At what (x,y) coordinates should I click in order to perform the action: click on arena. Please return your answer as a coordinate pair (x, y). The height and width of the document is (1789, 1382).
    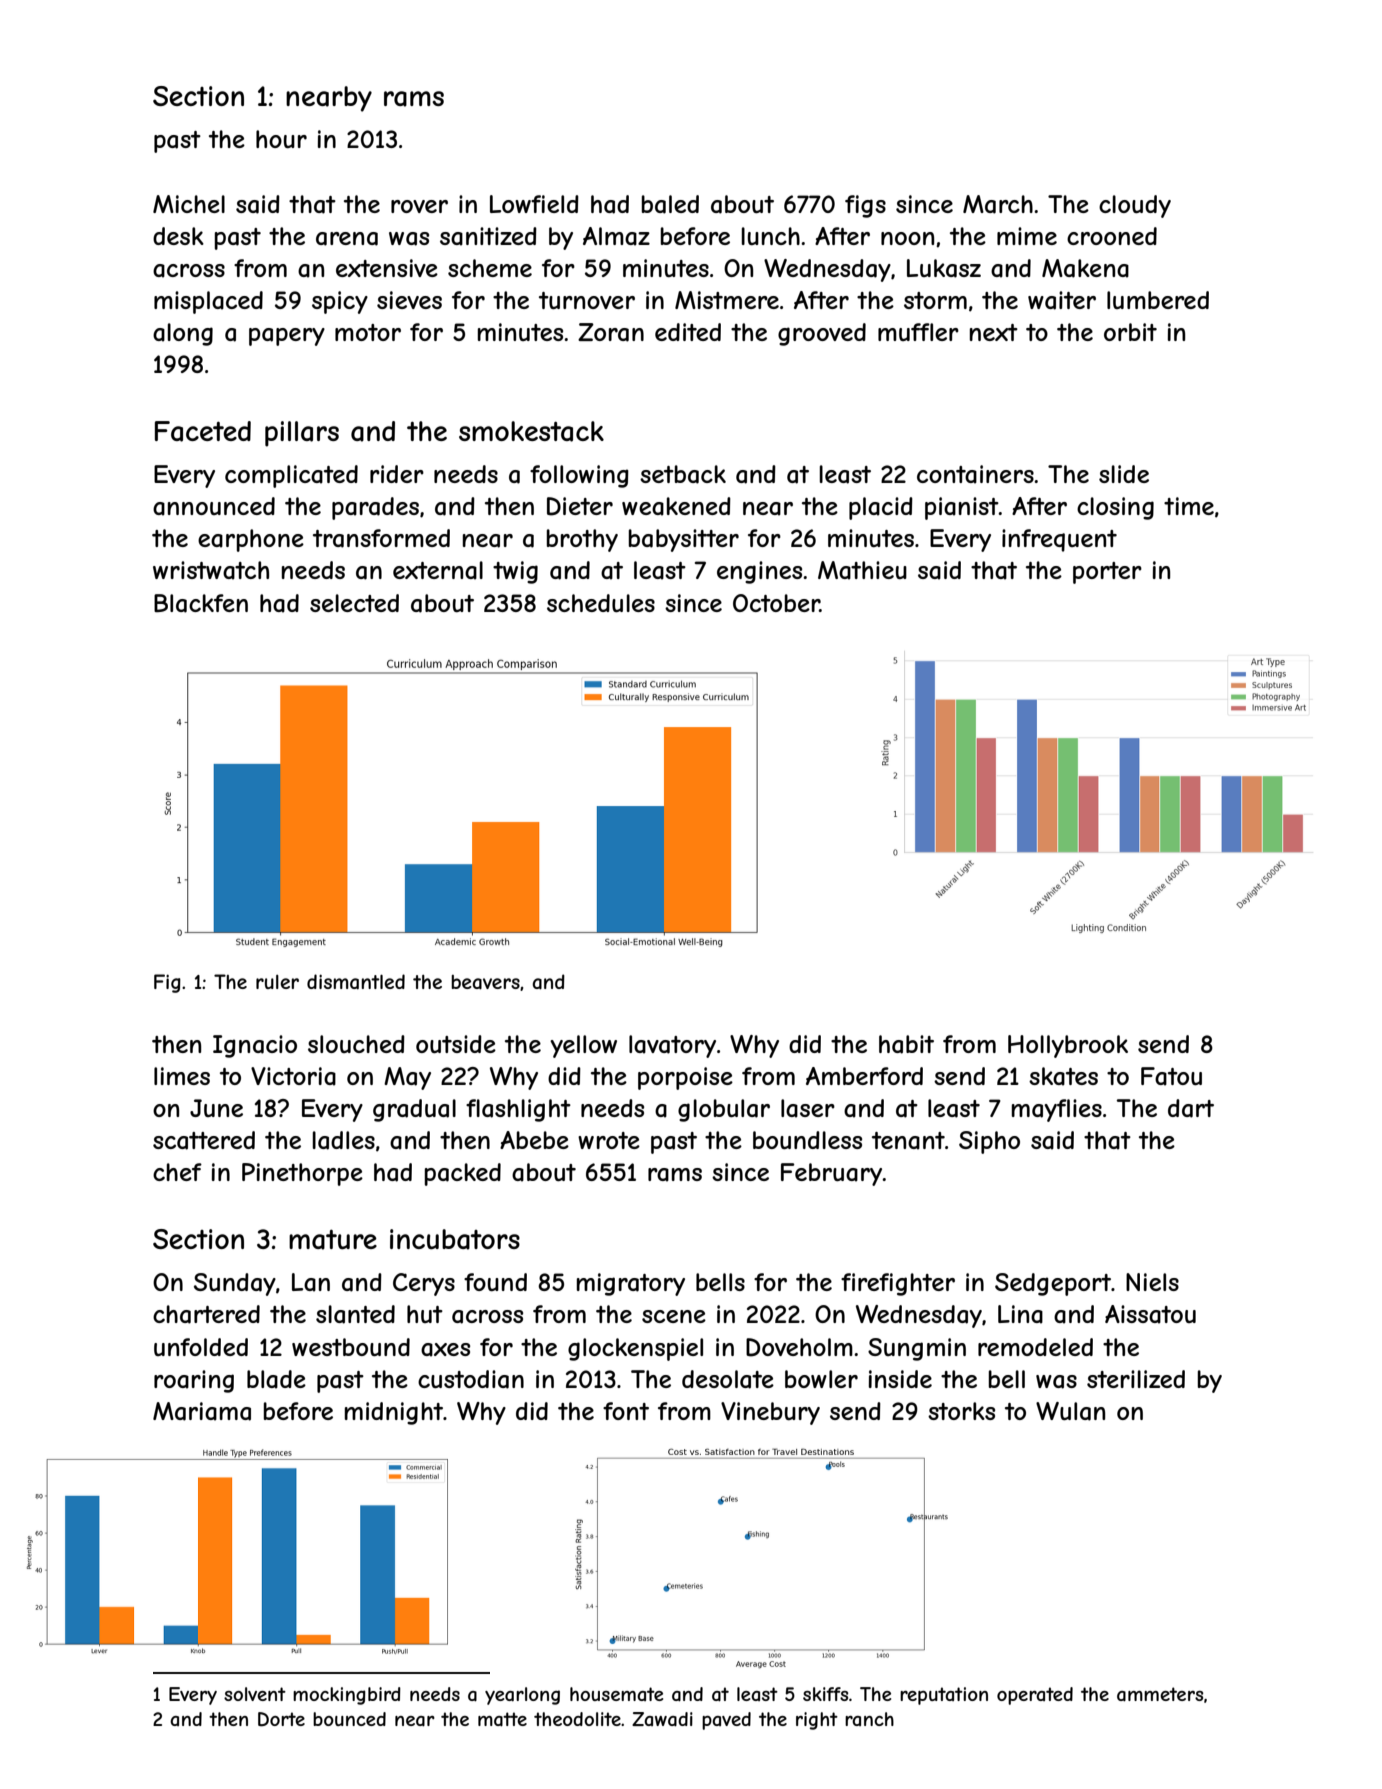
    Looking at the image, I should click on (347, 239).
